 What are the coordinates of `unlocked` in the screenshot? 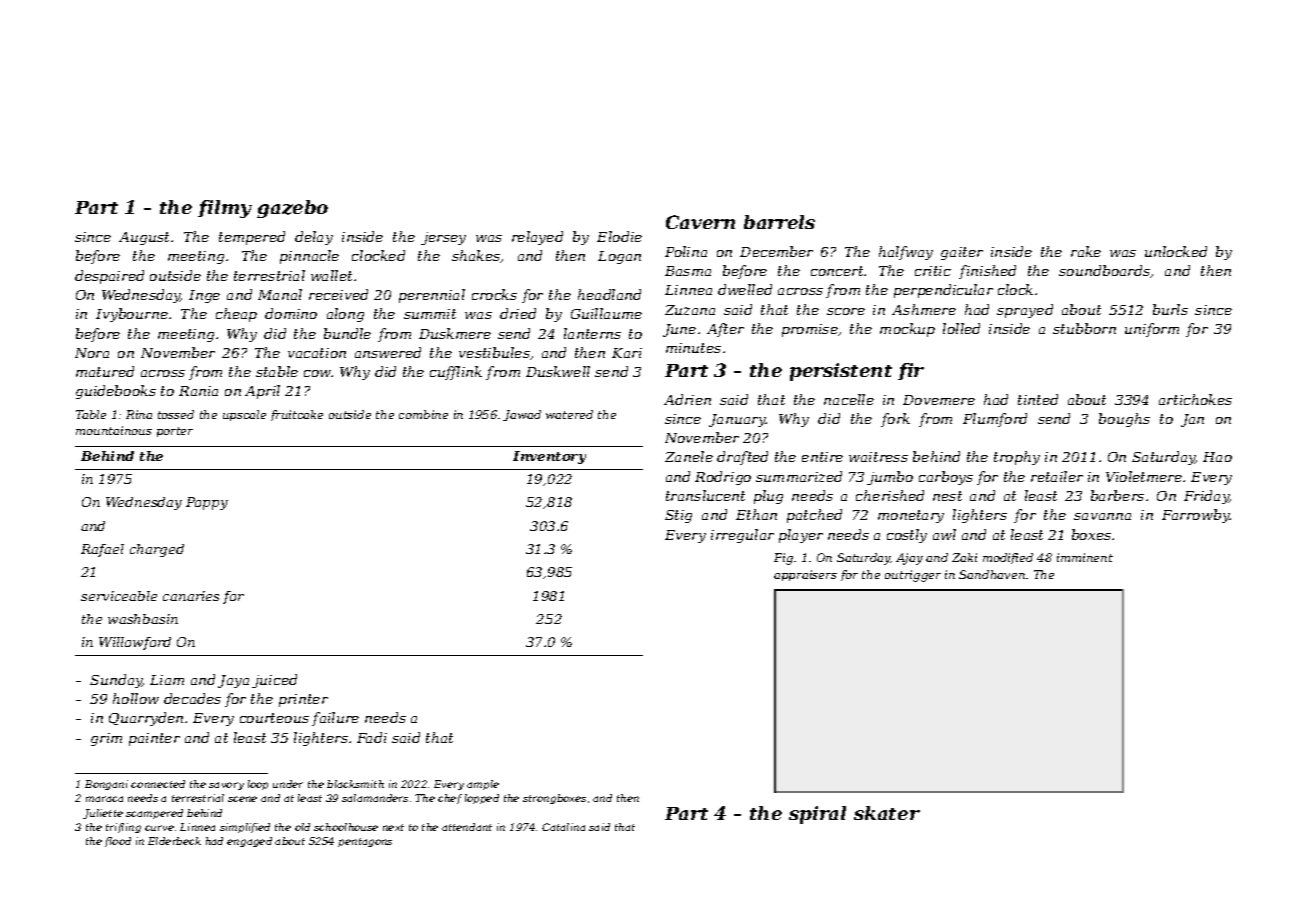 It's located at (1176, 251).
